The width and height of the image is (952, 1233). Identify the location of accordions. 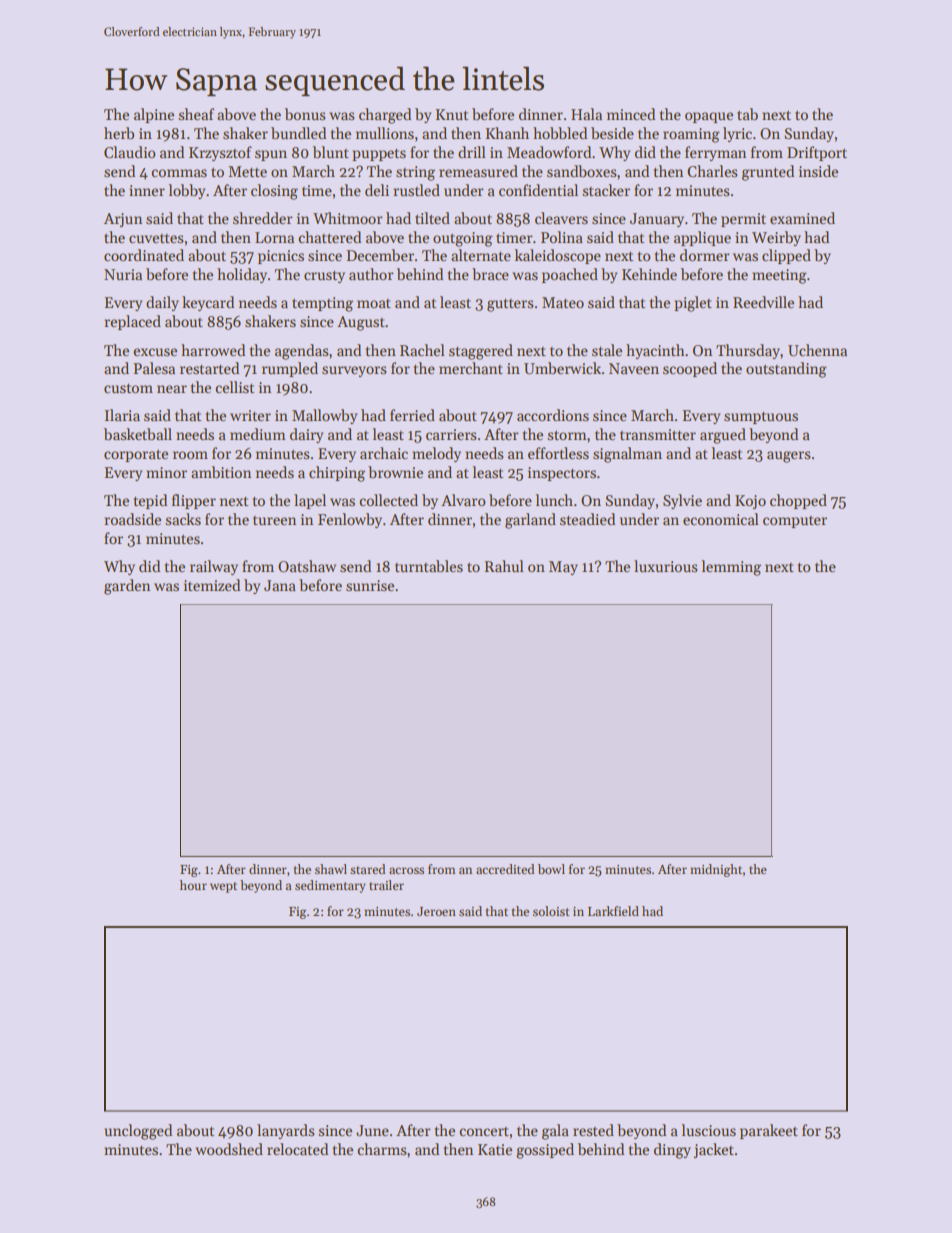
(553, 415).
